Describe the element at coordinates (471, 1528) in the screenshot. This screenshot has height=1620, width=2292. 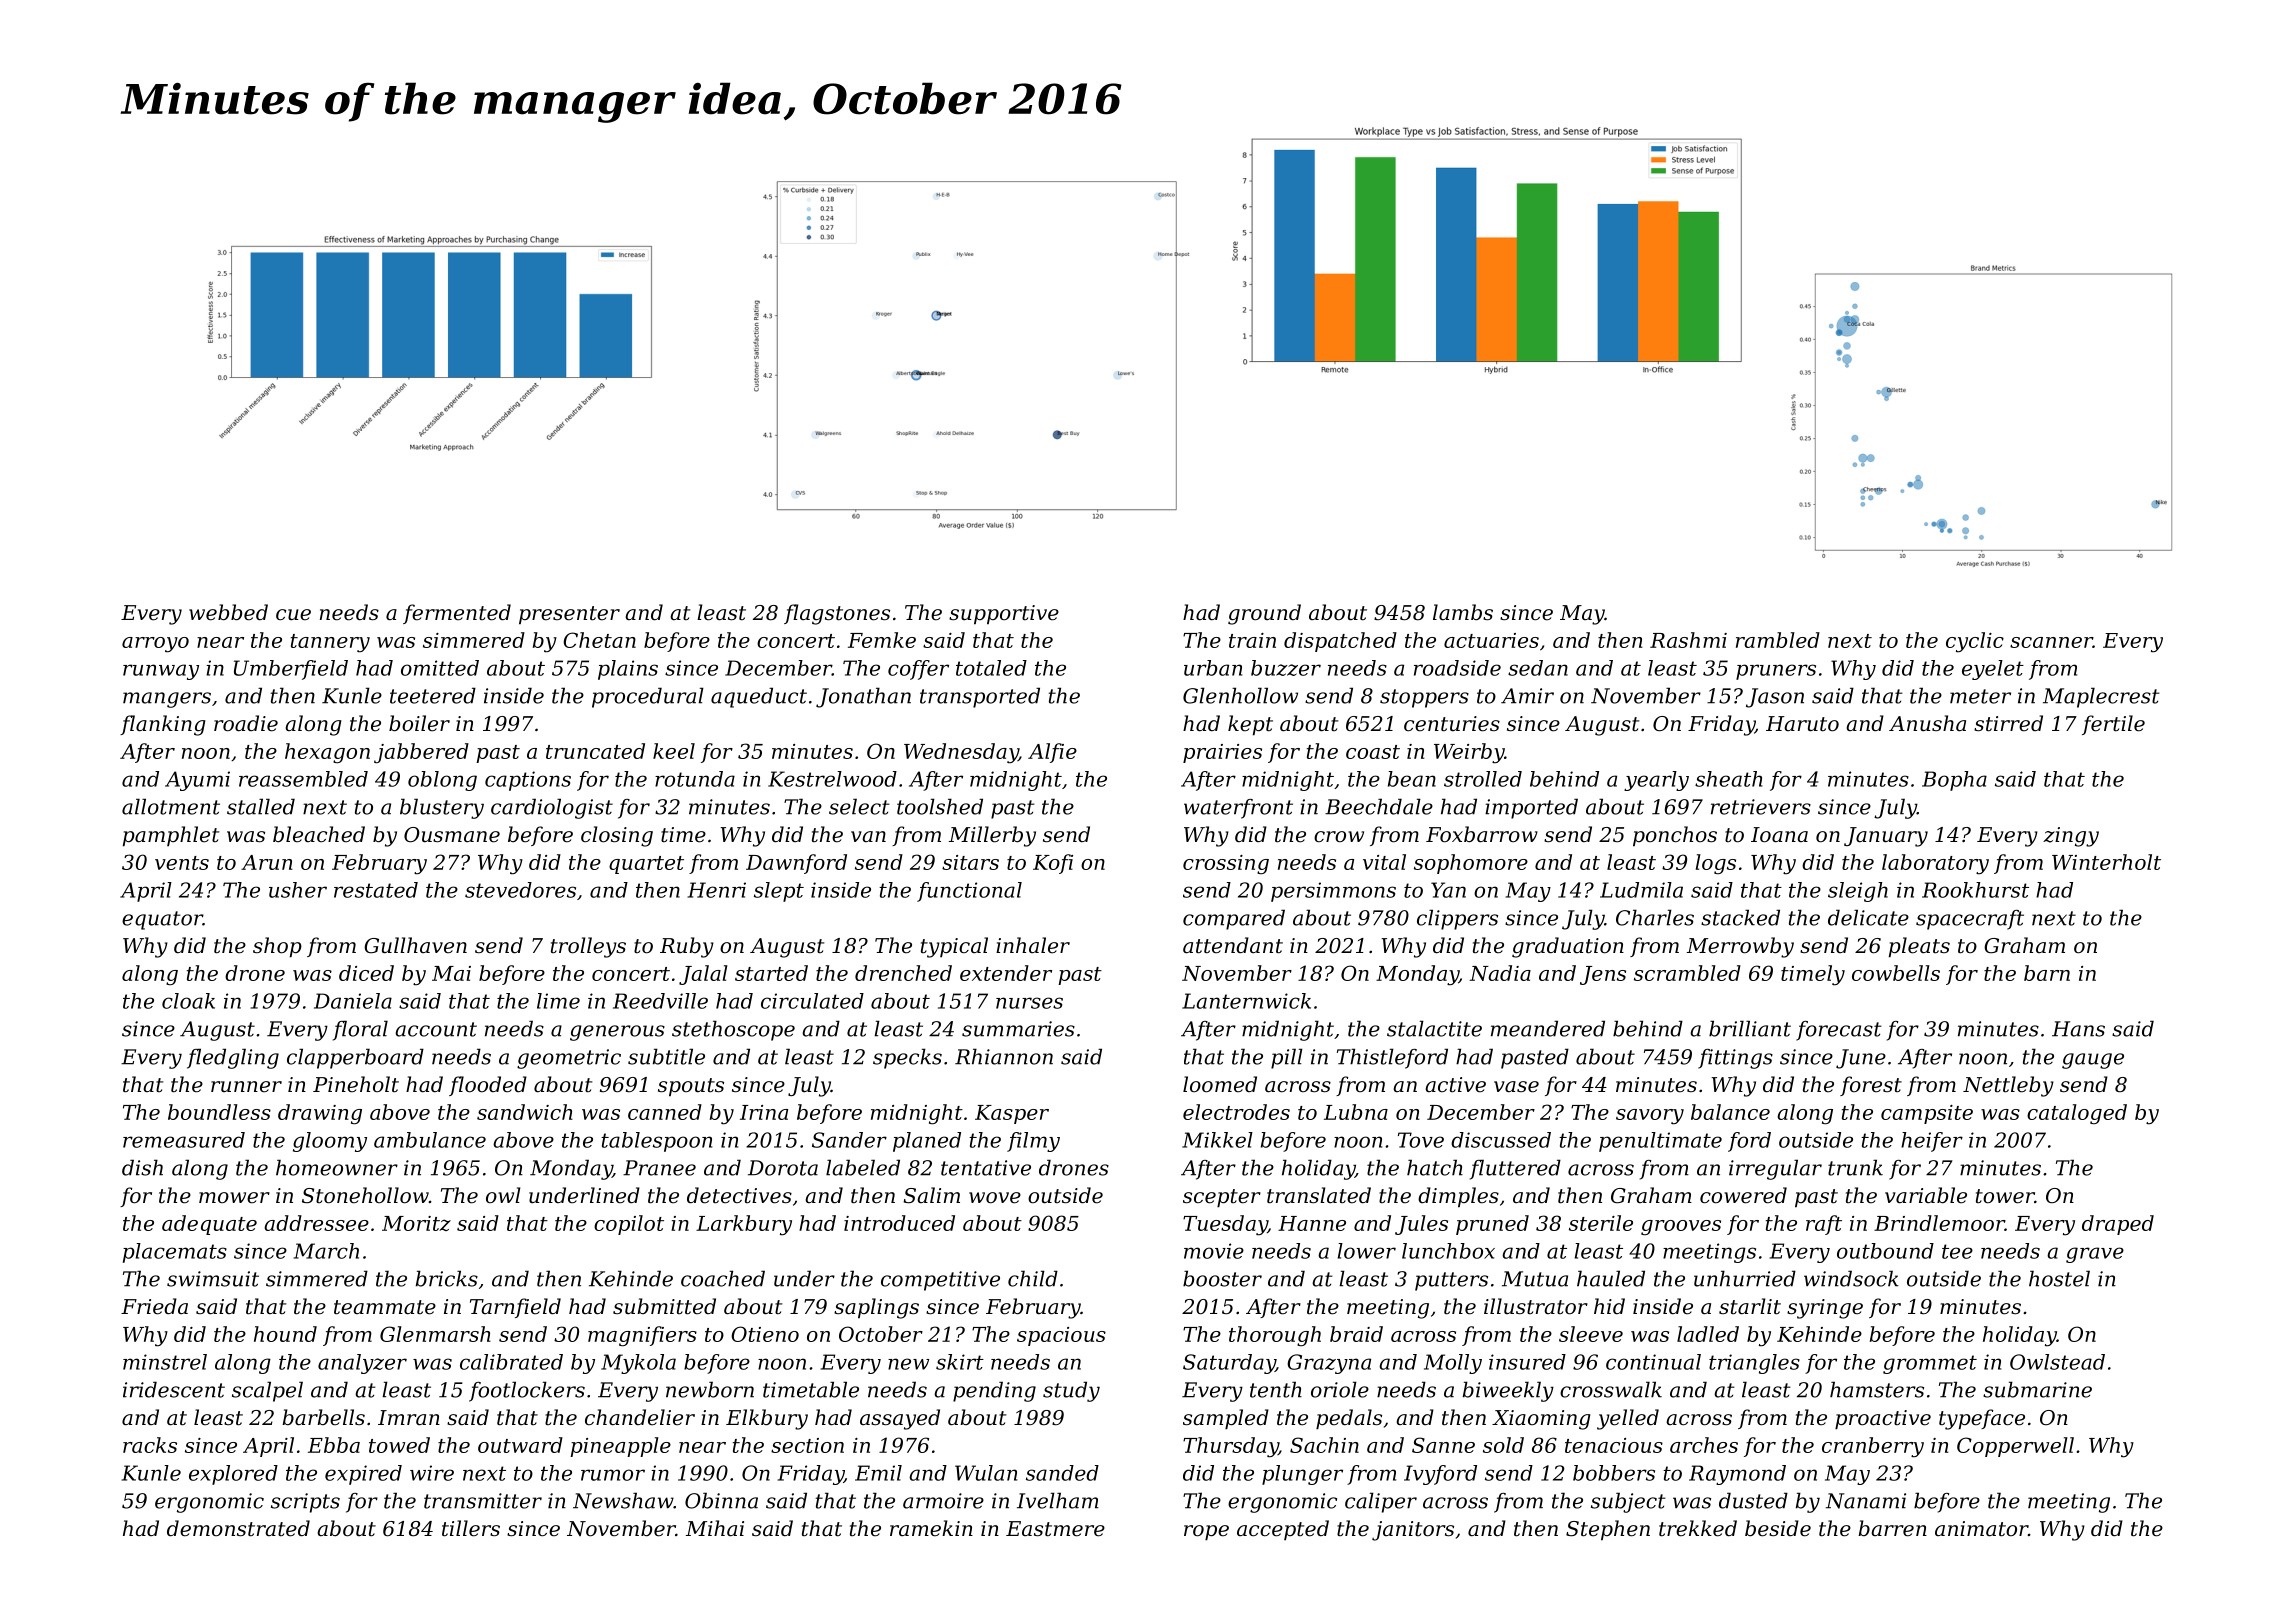
I see `tillers` at that location.
